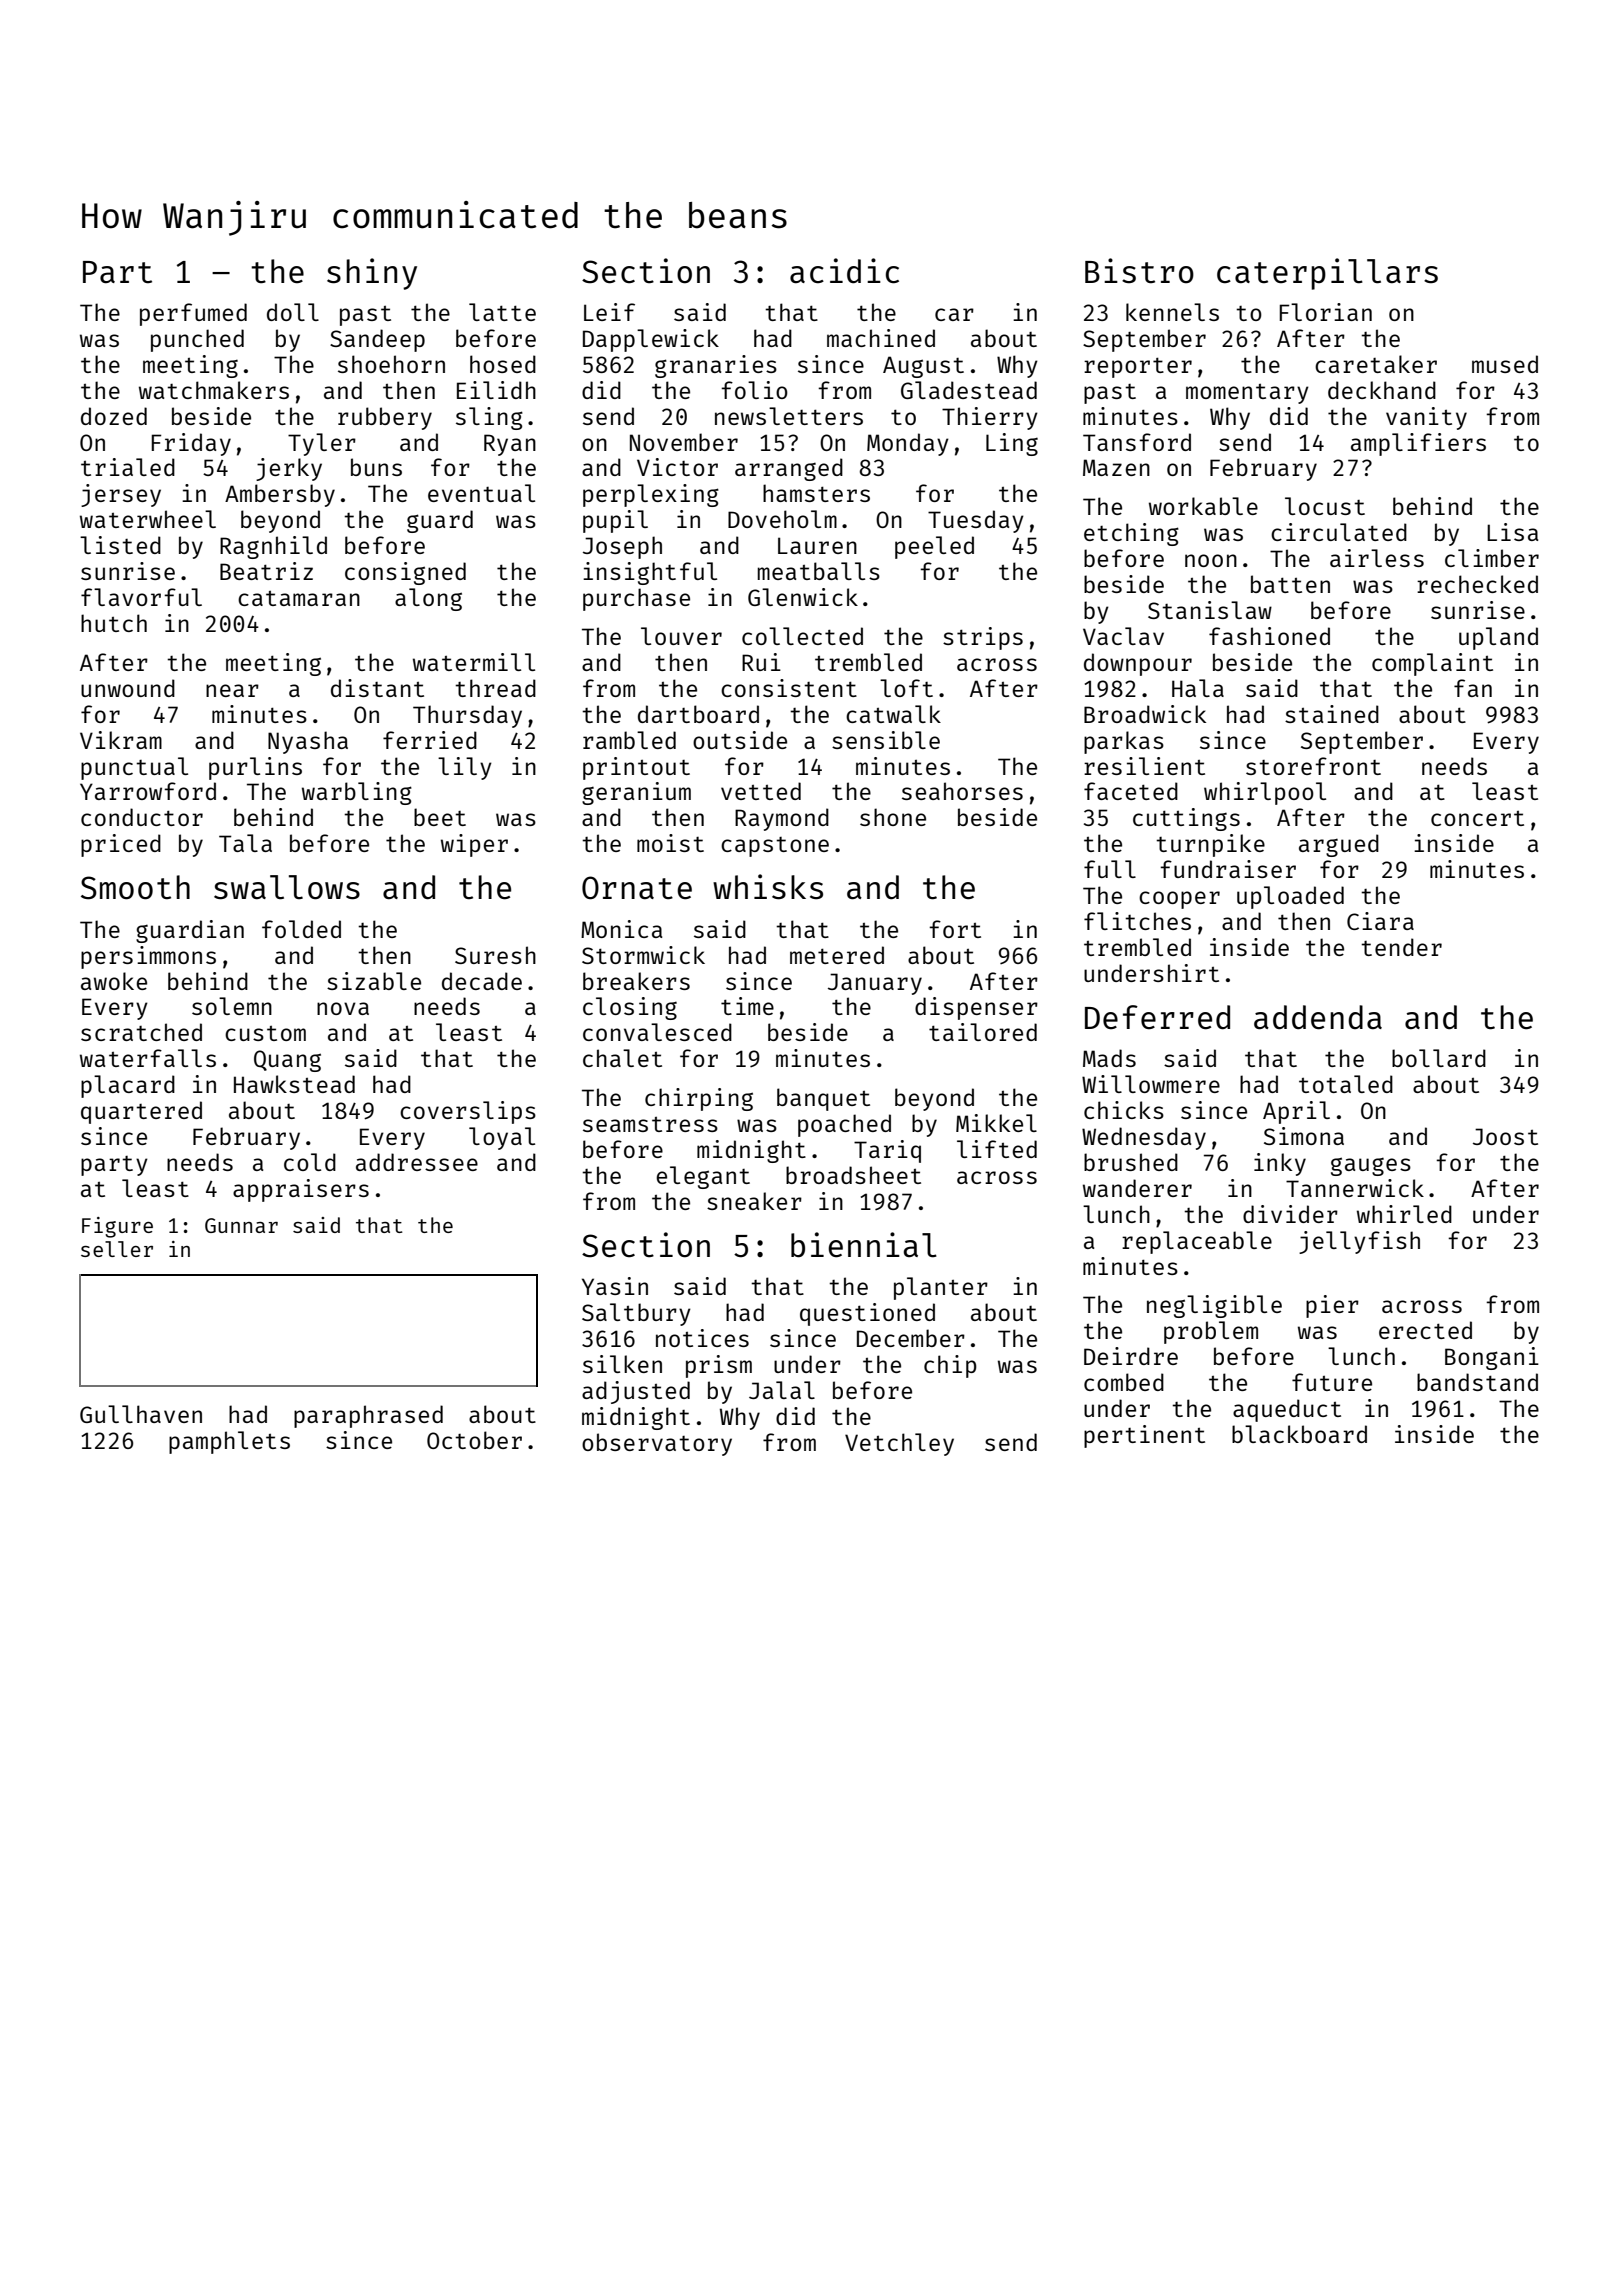  Describe the element at coordinates (193, 314) in the screenshot. I see `perfumed` at that location.
